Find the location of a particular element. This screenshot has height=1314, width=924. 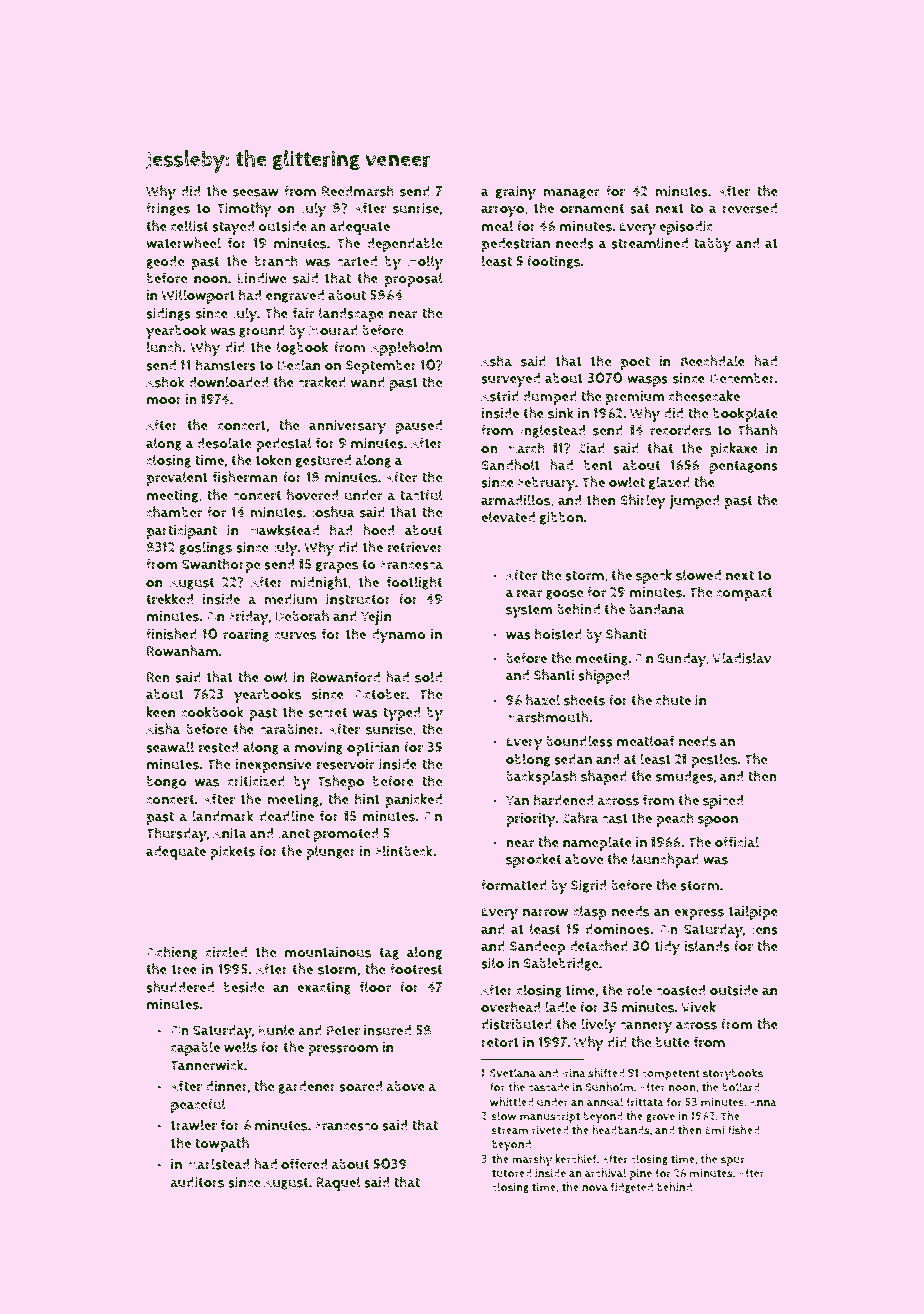

geode is located at coordinates (165, 262).
